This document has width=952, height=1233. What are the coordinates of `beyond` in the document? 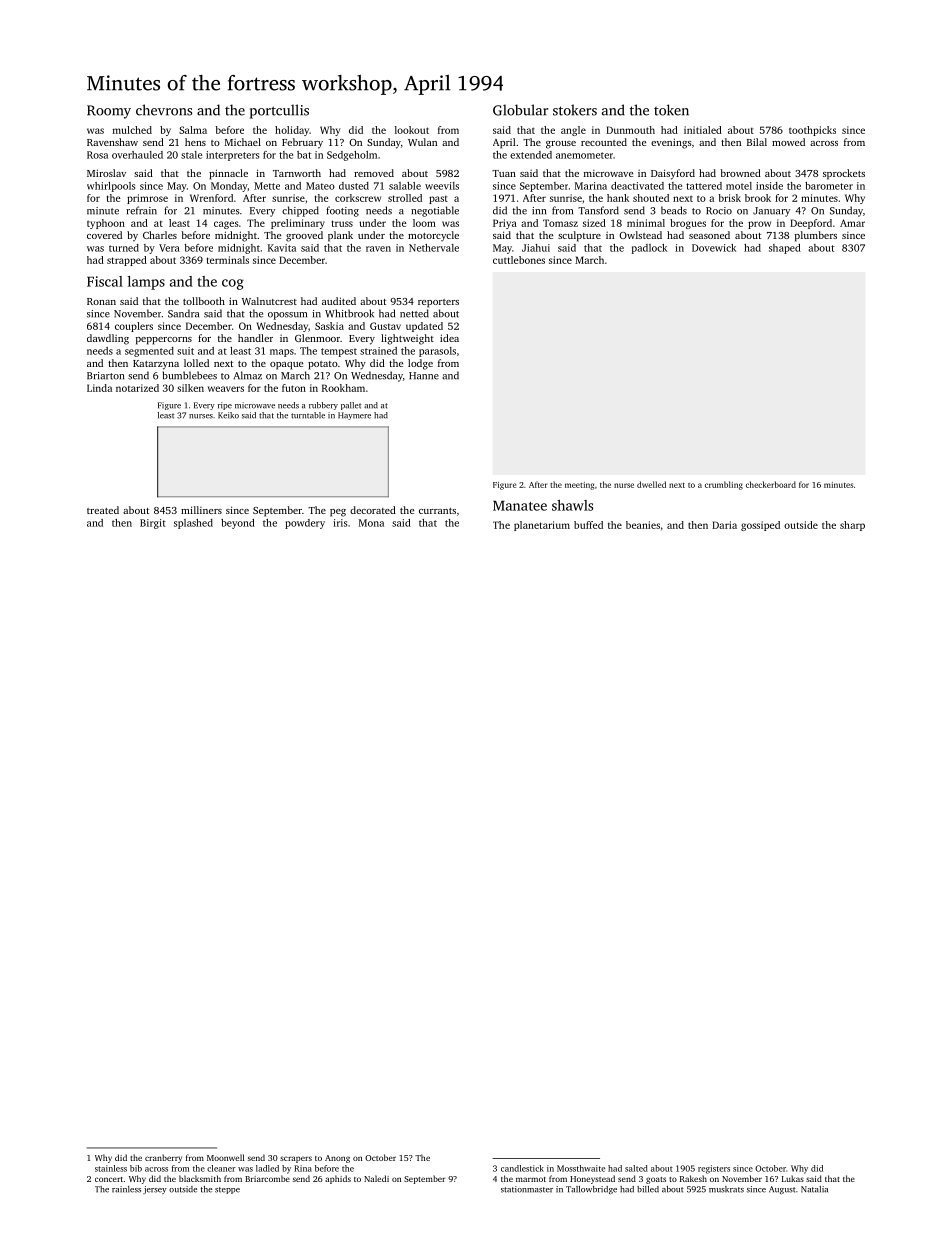 It's located at (238, 524).
